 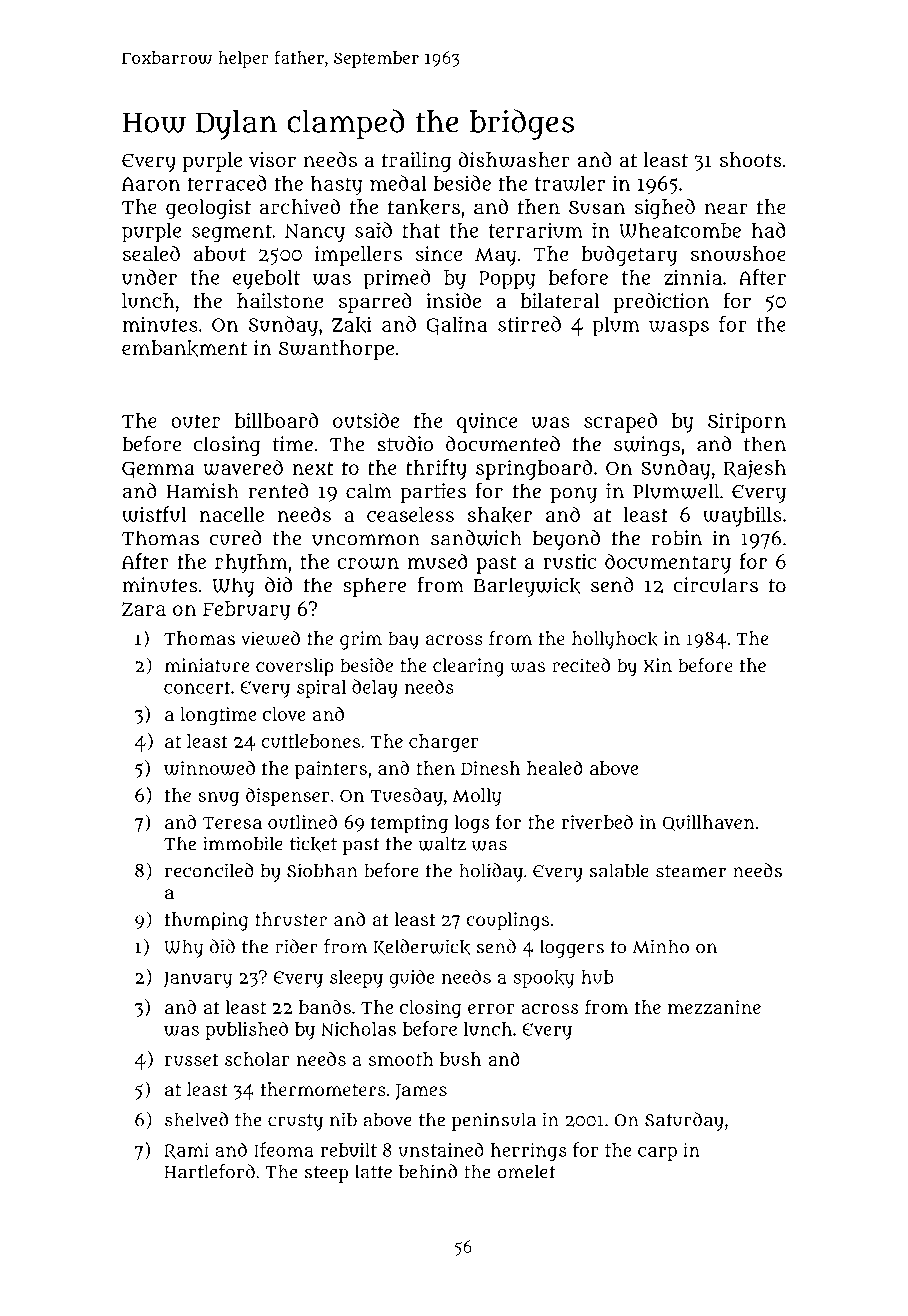 What do you see at coordinates (677, 538) in the image?
I see `robin` at bounding box center [677, 538].
